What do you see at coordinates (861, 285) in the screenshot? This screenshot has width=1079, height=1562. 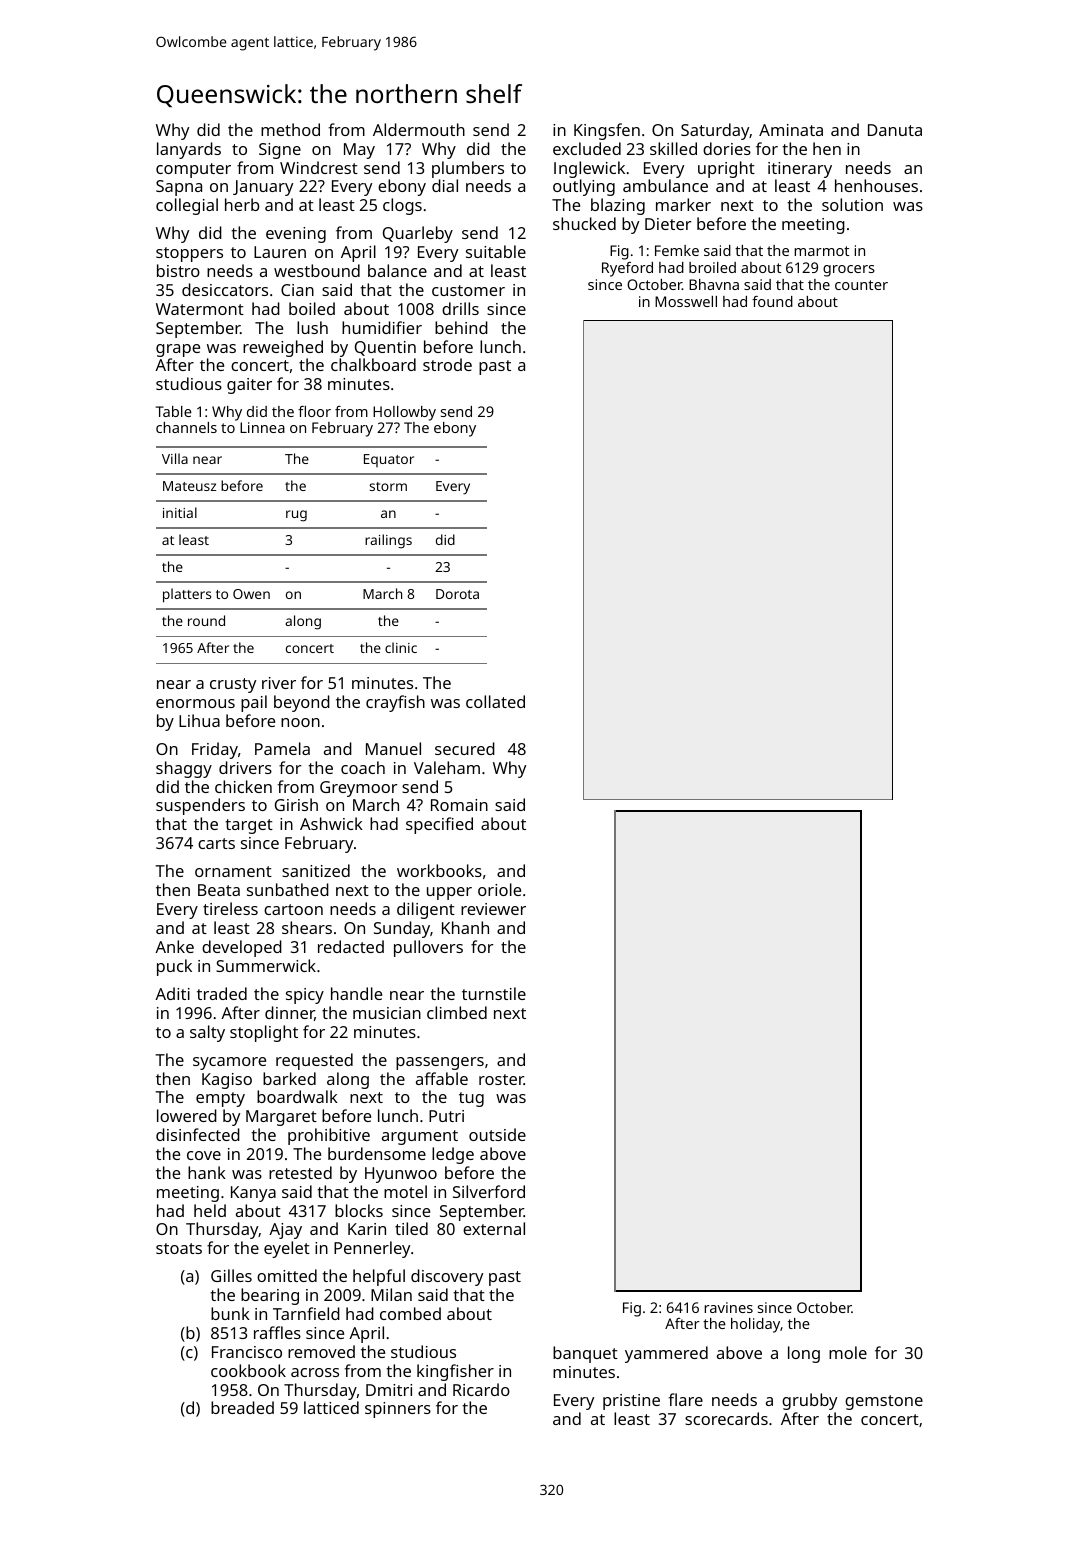 I see `counter` at bounding box center [861, 285].
